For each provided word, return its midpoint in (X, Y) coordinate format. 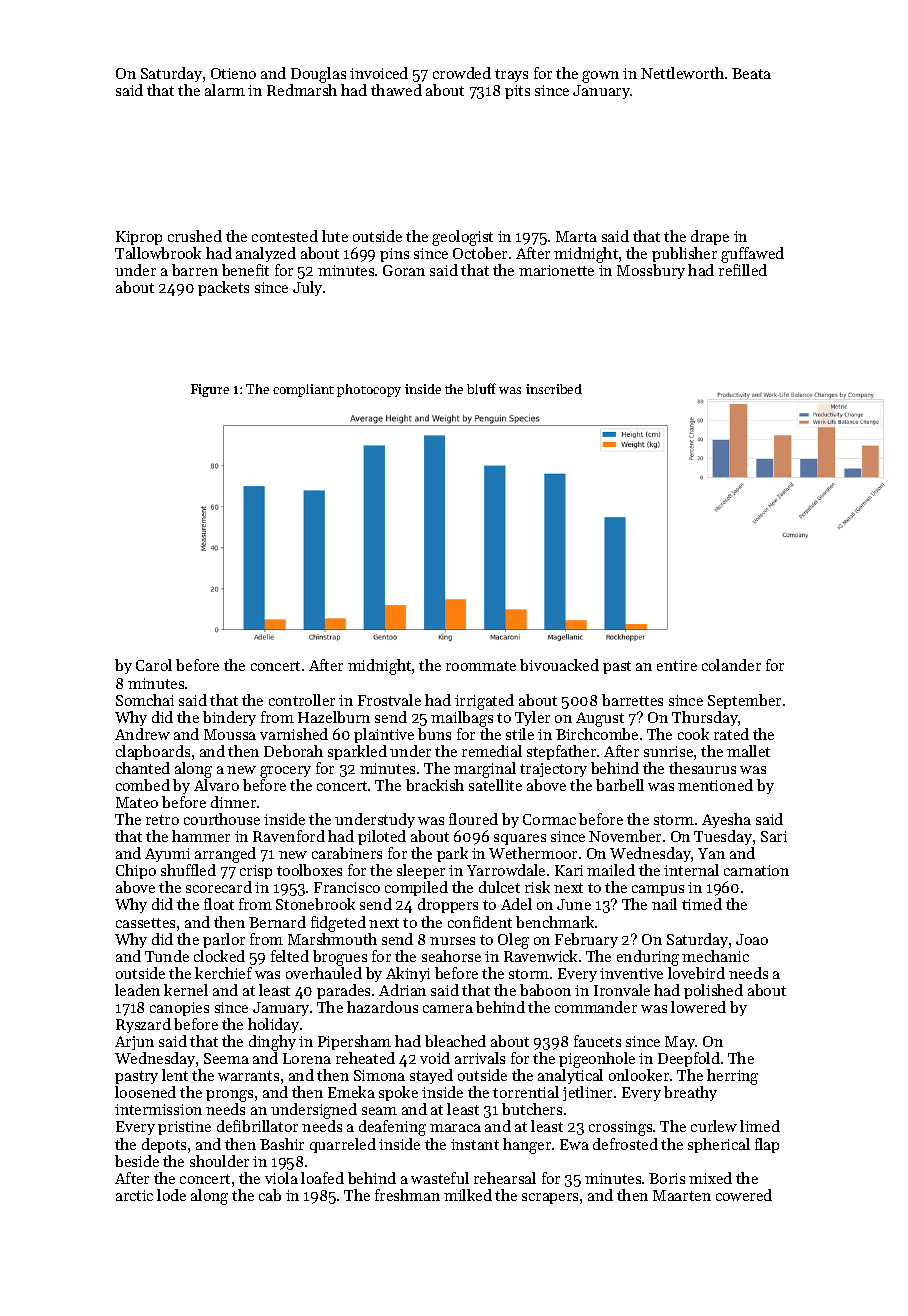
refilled (743, 270)
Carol (154, 665)
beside (137, 1161)
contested (285, 236)
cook (693, 734)
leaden (137, 990)
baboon (545, 990)
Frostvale (389, 700)
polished (713, 991)
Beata (751, 73)
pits (517, 92)
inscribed (554, 389)
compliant (303, 390)
